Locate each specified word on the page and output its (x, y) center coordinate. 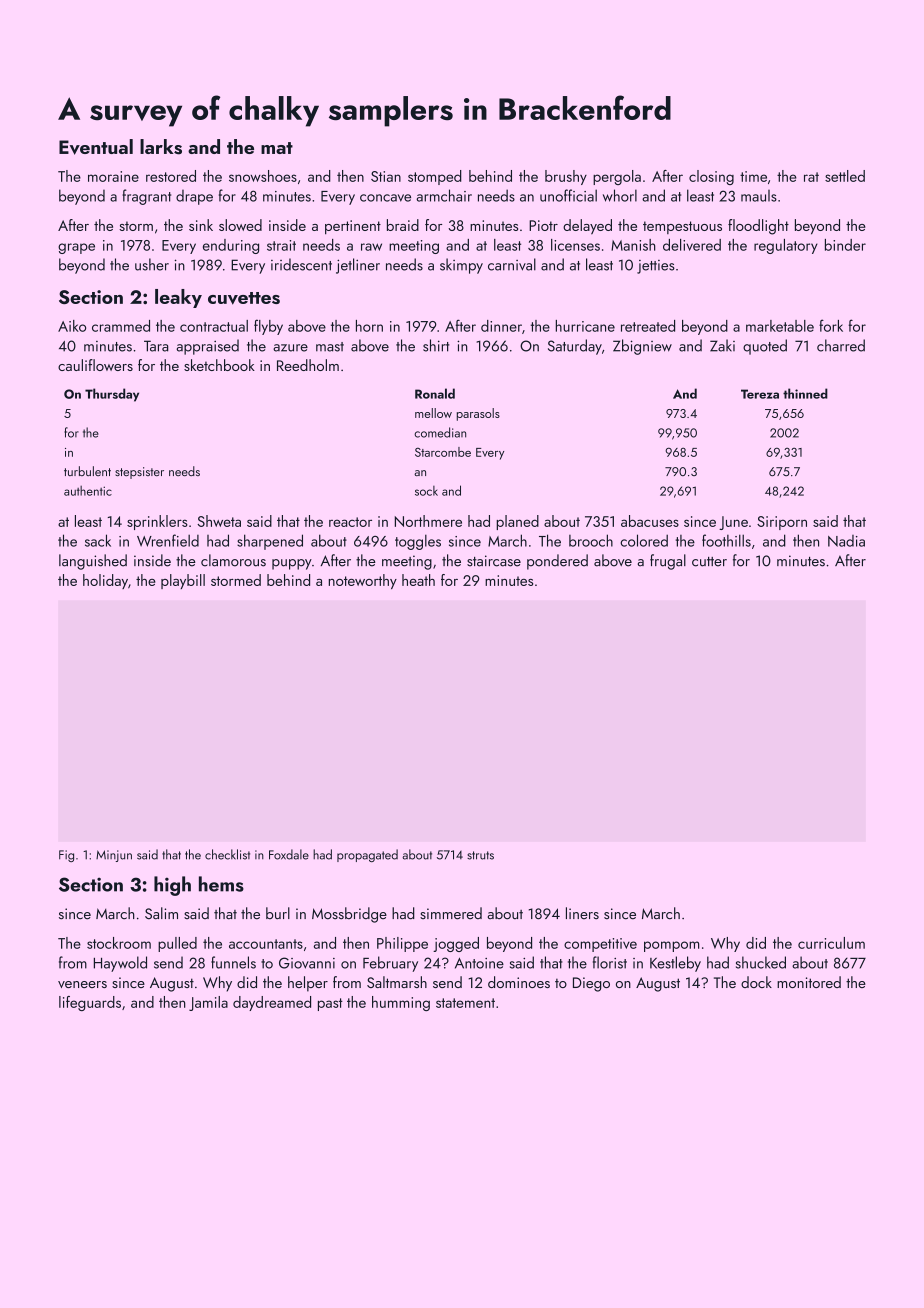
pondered (557, 562)
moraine (113, 176)
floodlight (758, 227)
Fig (66, 856)
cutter (709, 562)
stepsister (139, 473)
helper (308, 984)
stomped (435, 177)
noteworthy (363, 581)
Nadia (846, 541)
